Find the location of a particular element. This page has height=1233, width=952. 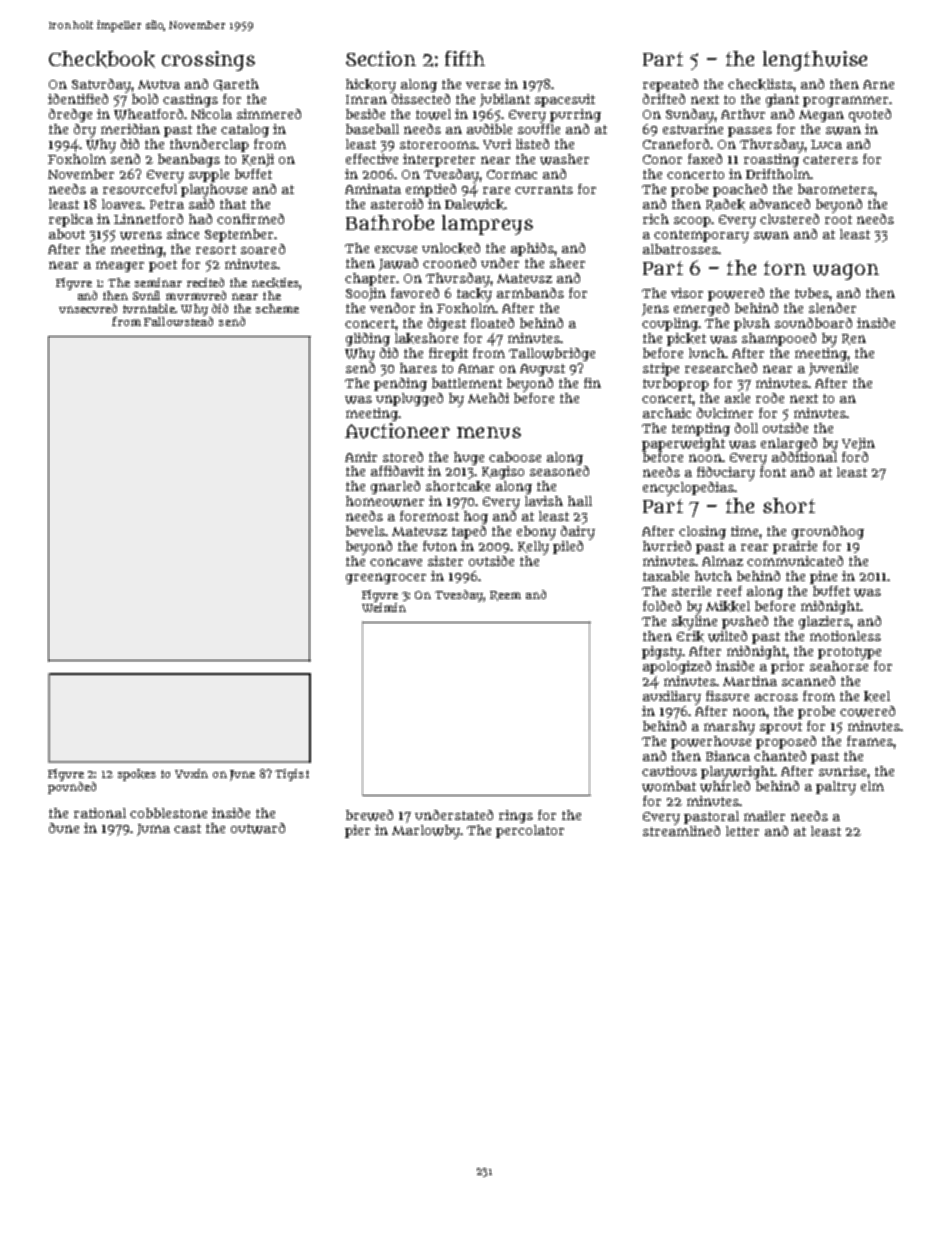

spokes is located at coordinates (137, 775).
